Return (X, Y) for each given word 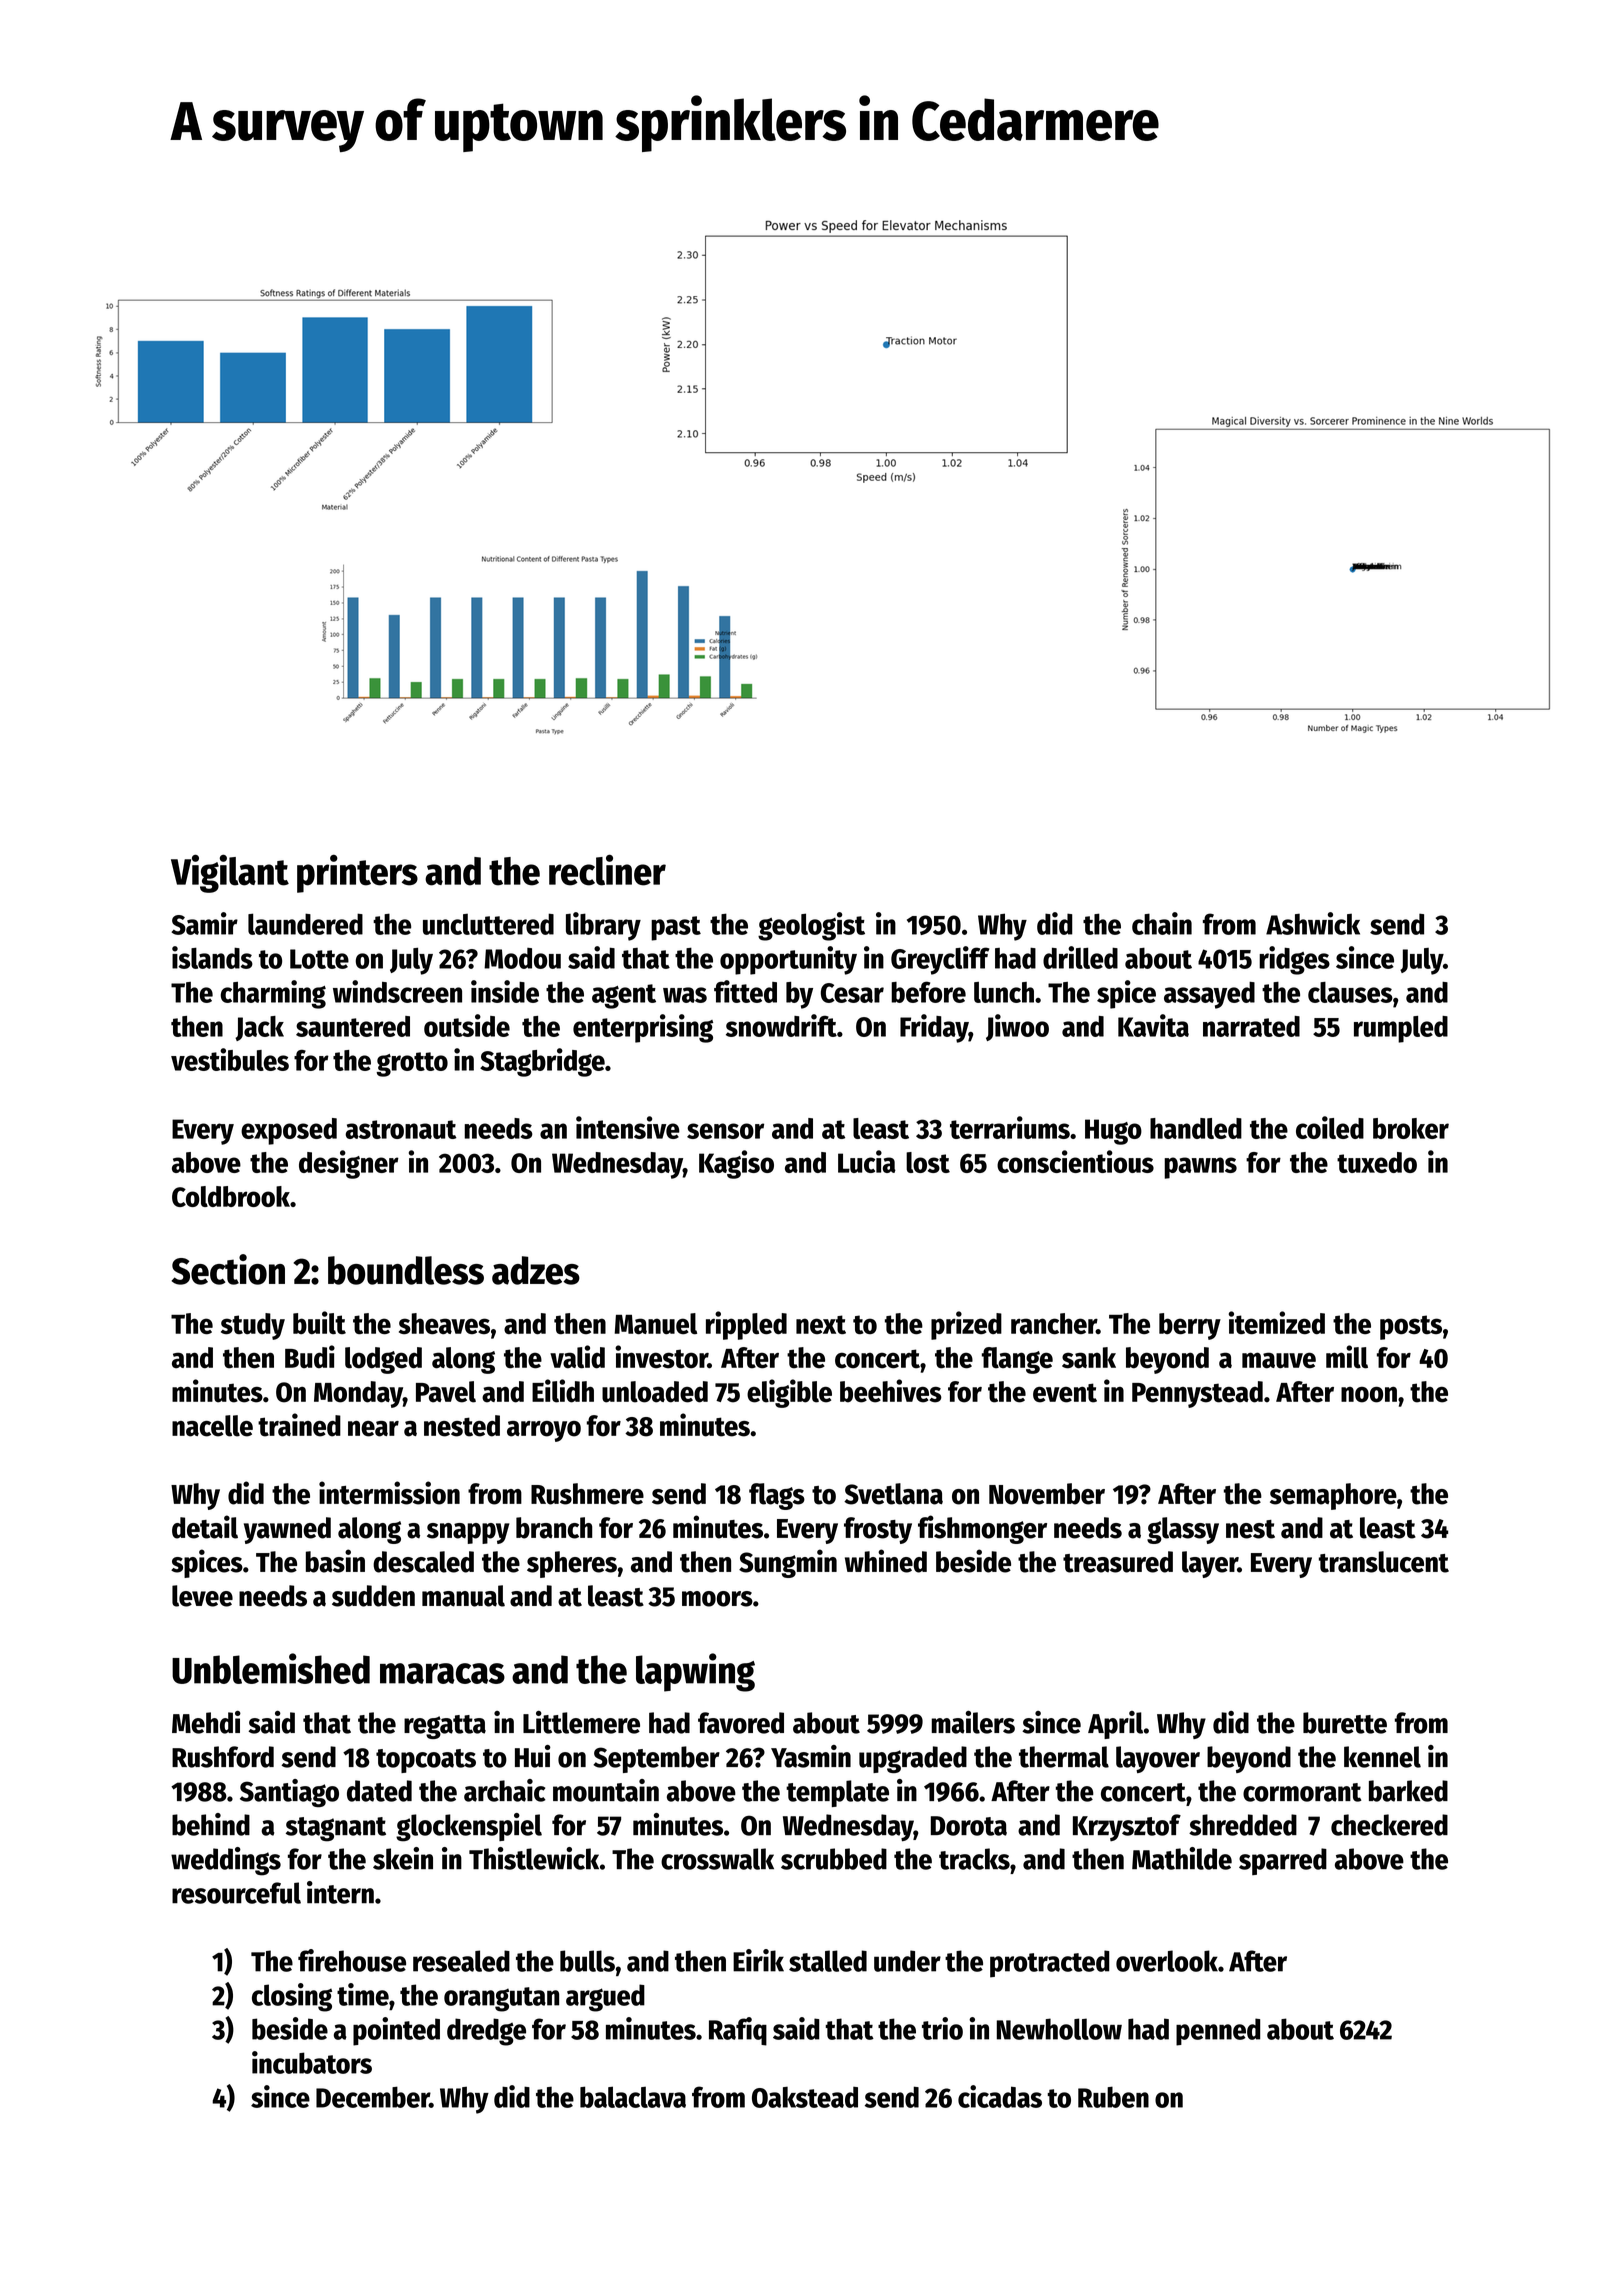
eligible (789, 1393)
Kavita (1153, 1025)
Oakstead (805, 2097)
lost (928, 1162)
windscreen (397, 991)
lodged (383, 1360)
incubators (312, 2062)
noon (1369, 1395)
